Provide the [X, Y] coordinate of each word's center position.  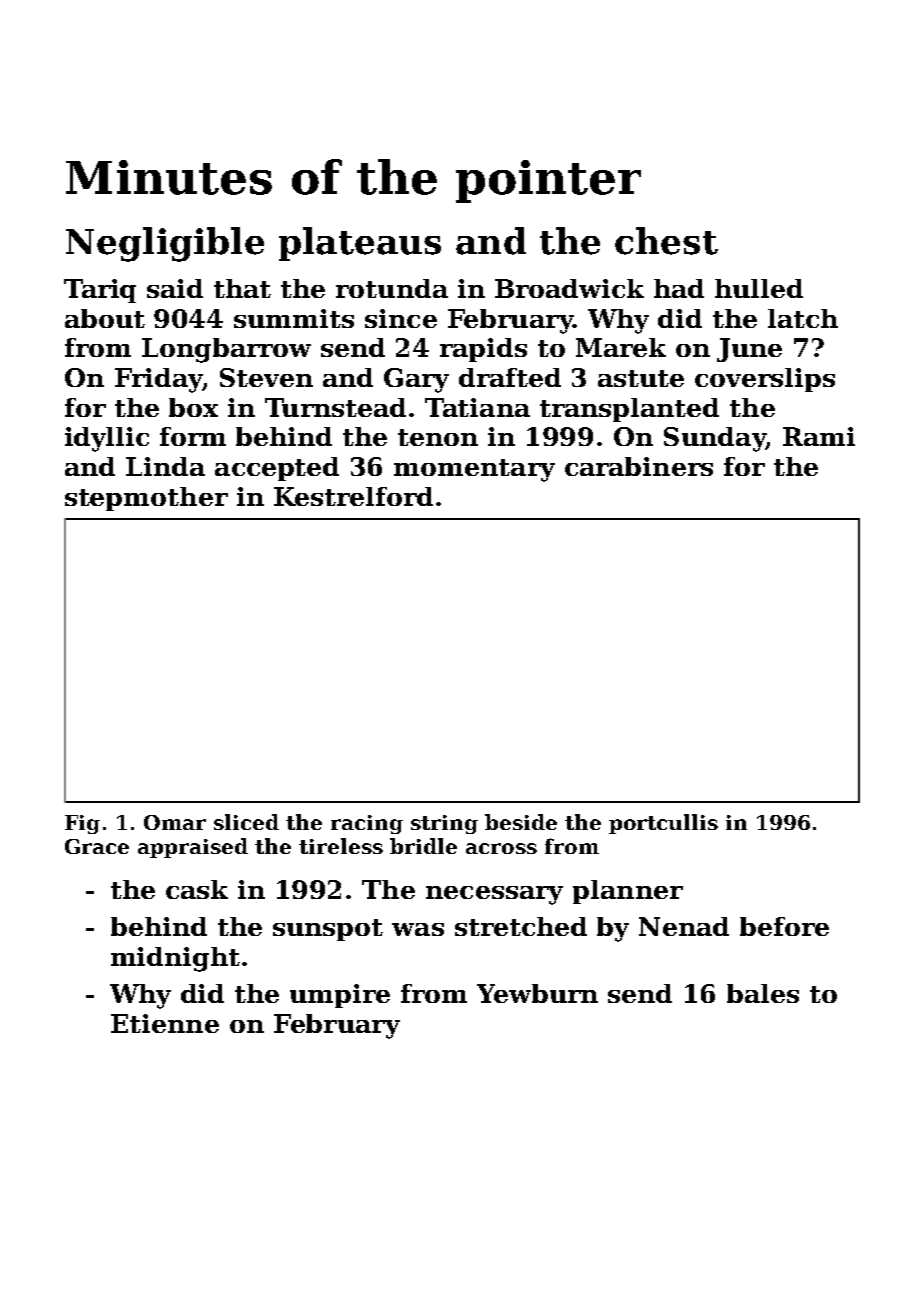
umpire [340, 996]
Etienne [165, 1023]
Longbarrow [226, 350]
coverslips [765, 380]
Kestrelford [353, 496]
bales [763, 993]
